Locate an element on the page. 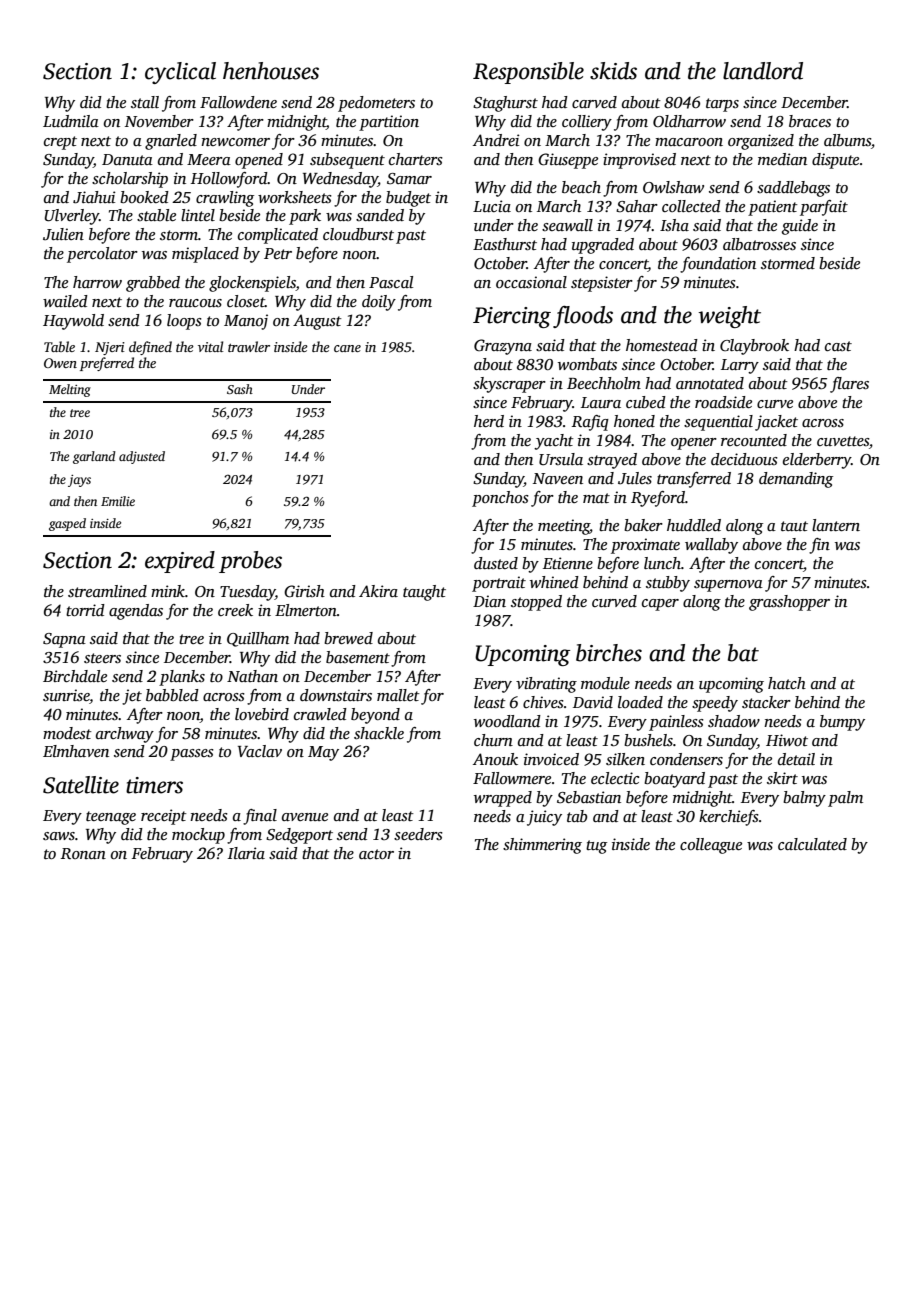 This document has width=924, height=1308. landlord is located at coordinates (763, 71).
